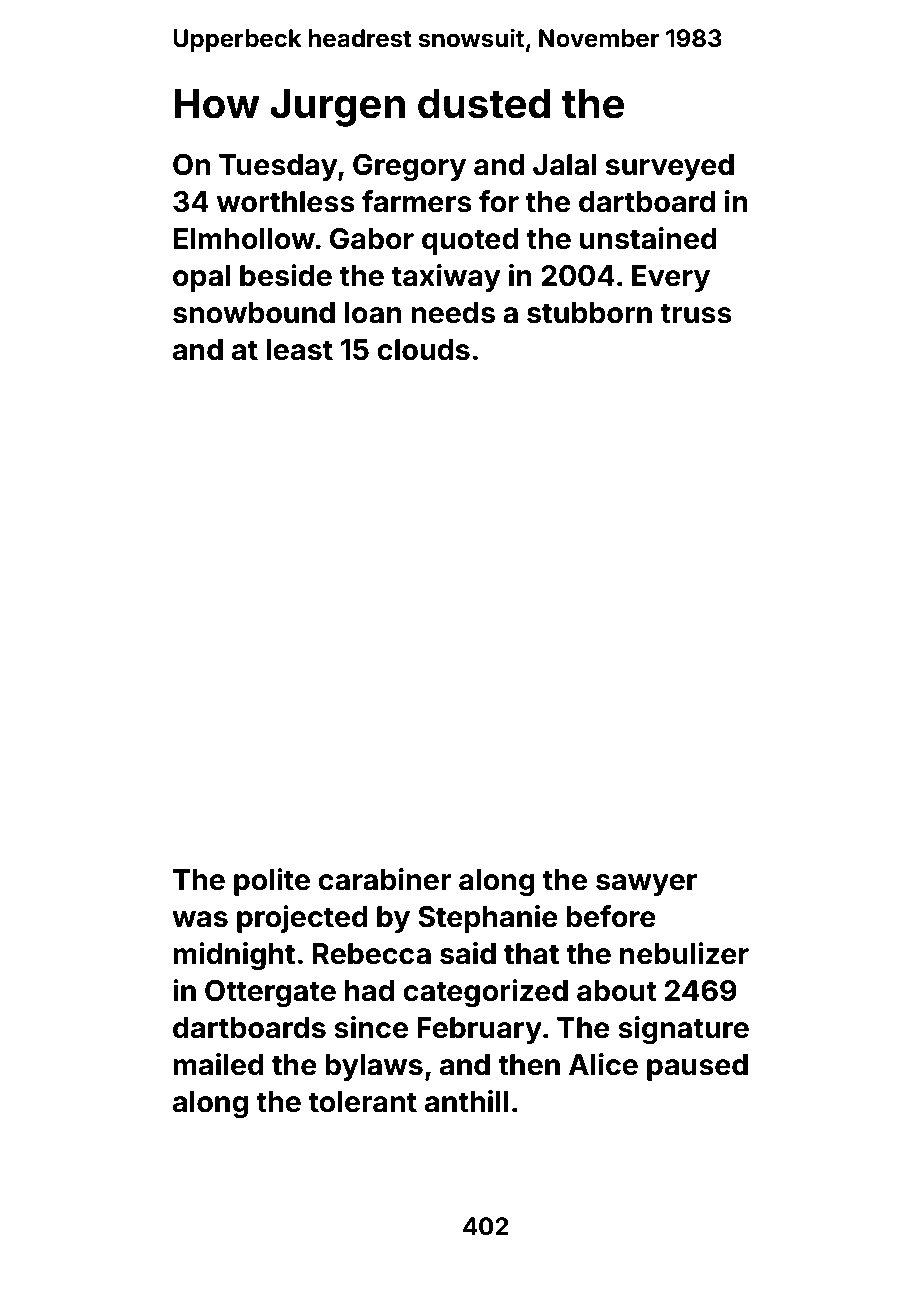 This screenshot has height=1311, width=924. Describe the element at coordinates (272, 882) in the screenshot. I see `polite` at that location.
